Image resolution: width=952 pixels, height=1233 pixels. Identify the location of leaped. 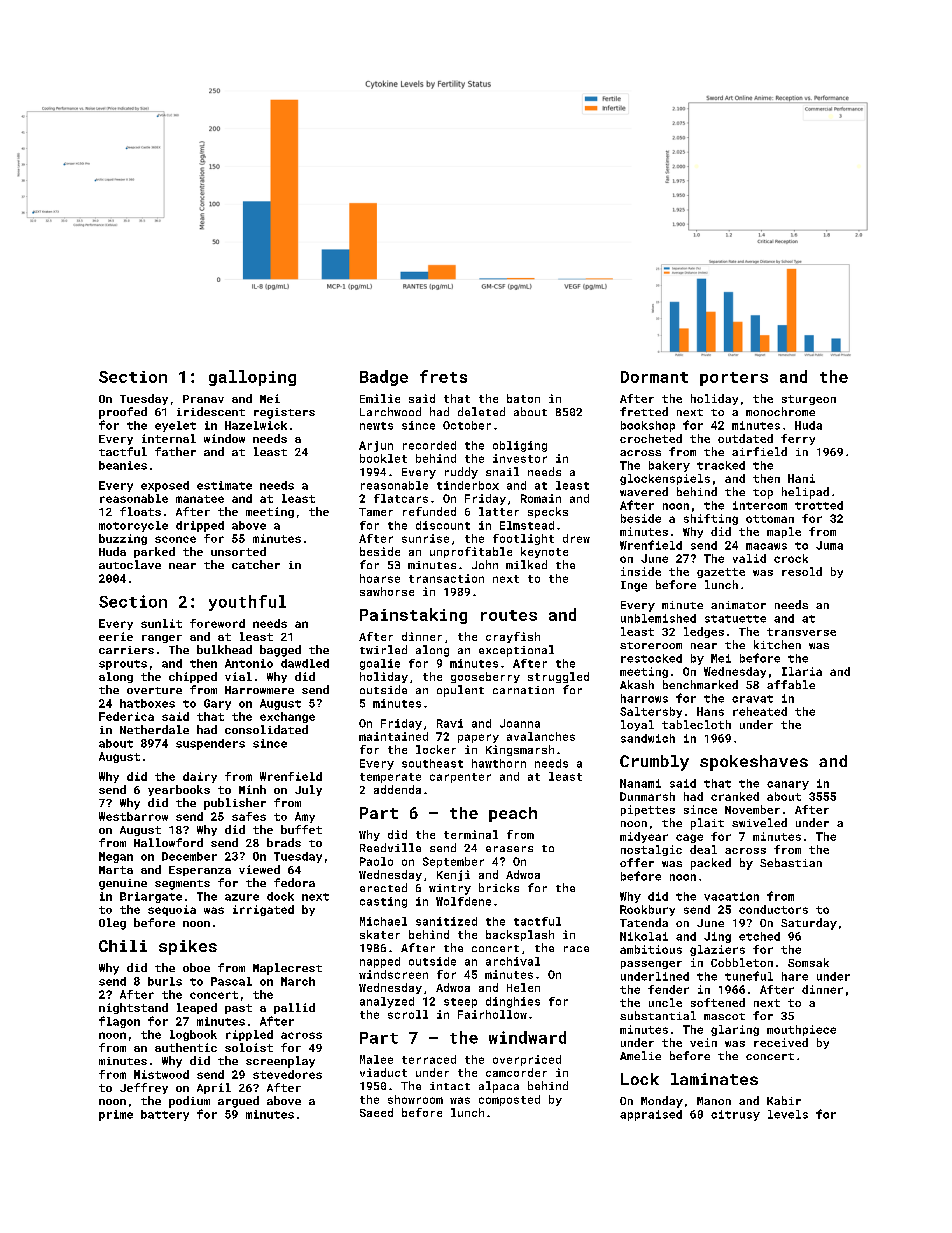
(197, 1008).
